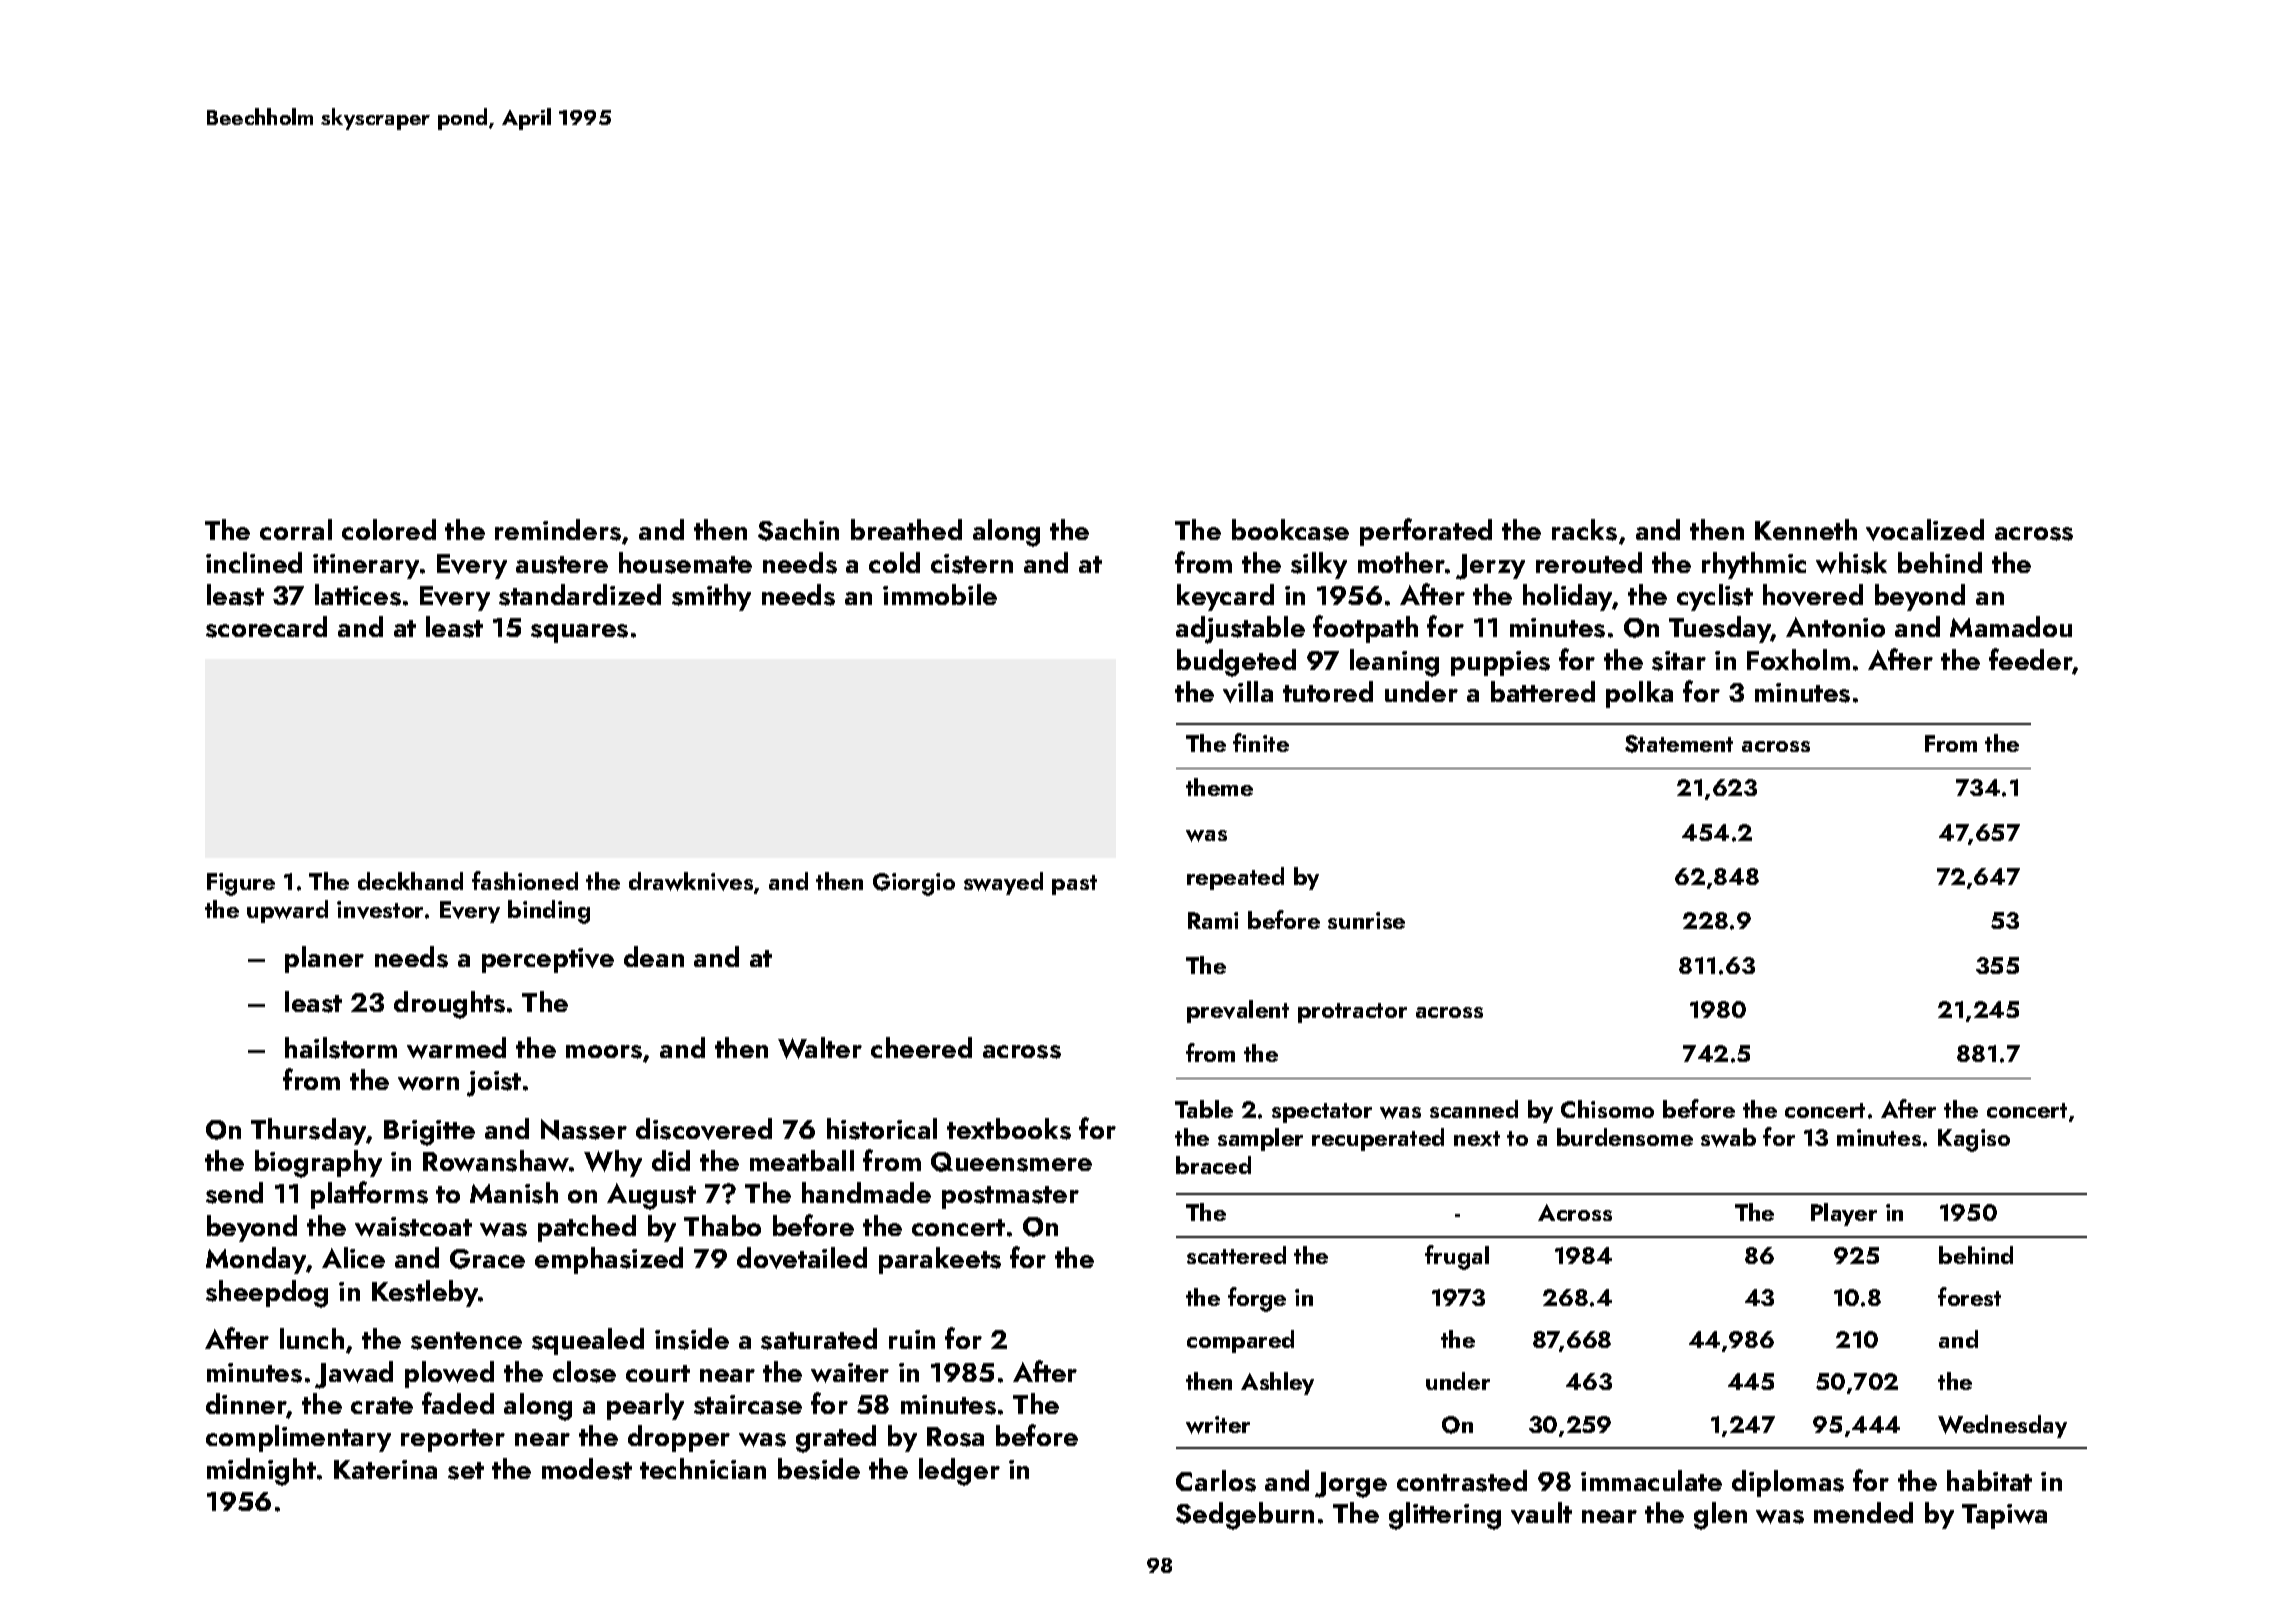 The image size is (2292, 1620). I want to click on habitat, so click(1989, 1480).
